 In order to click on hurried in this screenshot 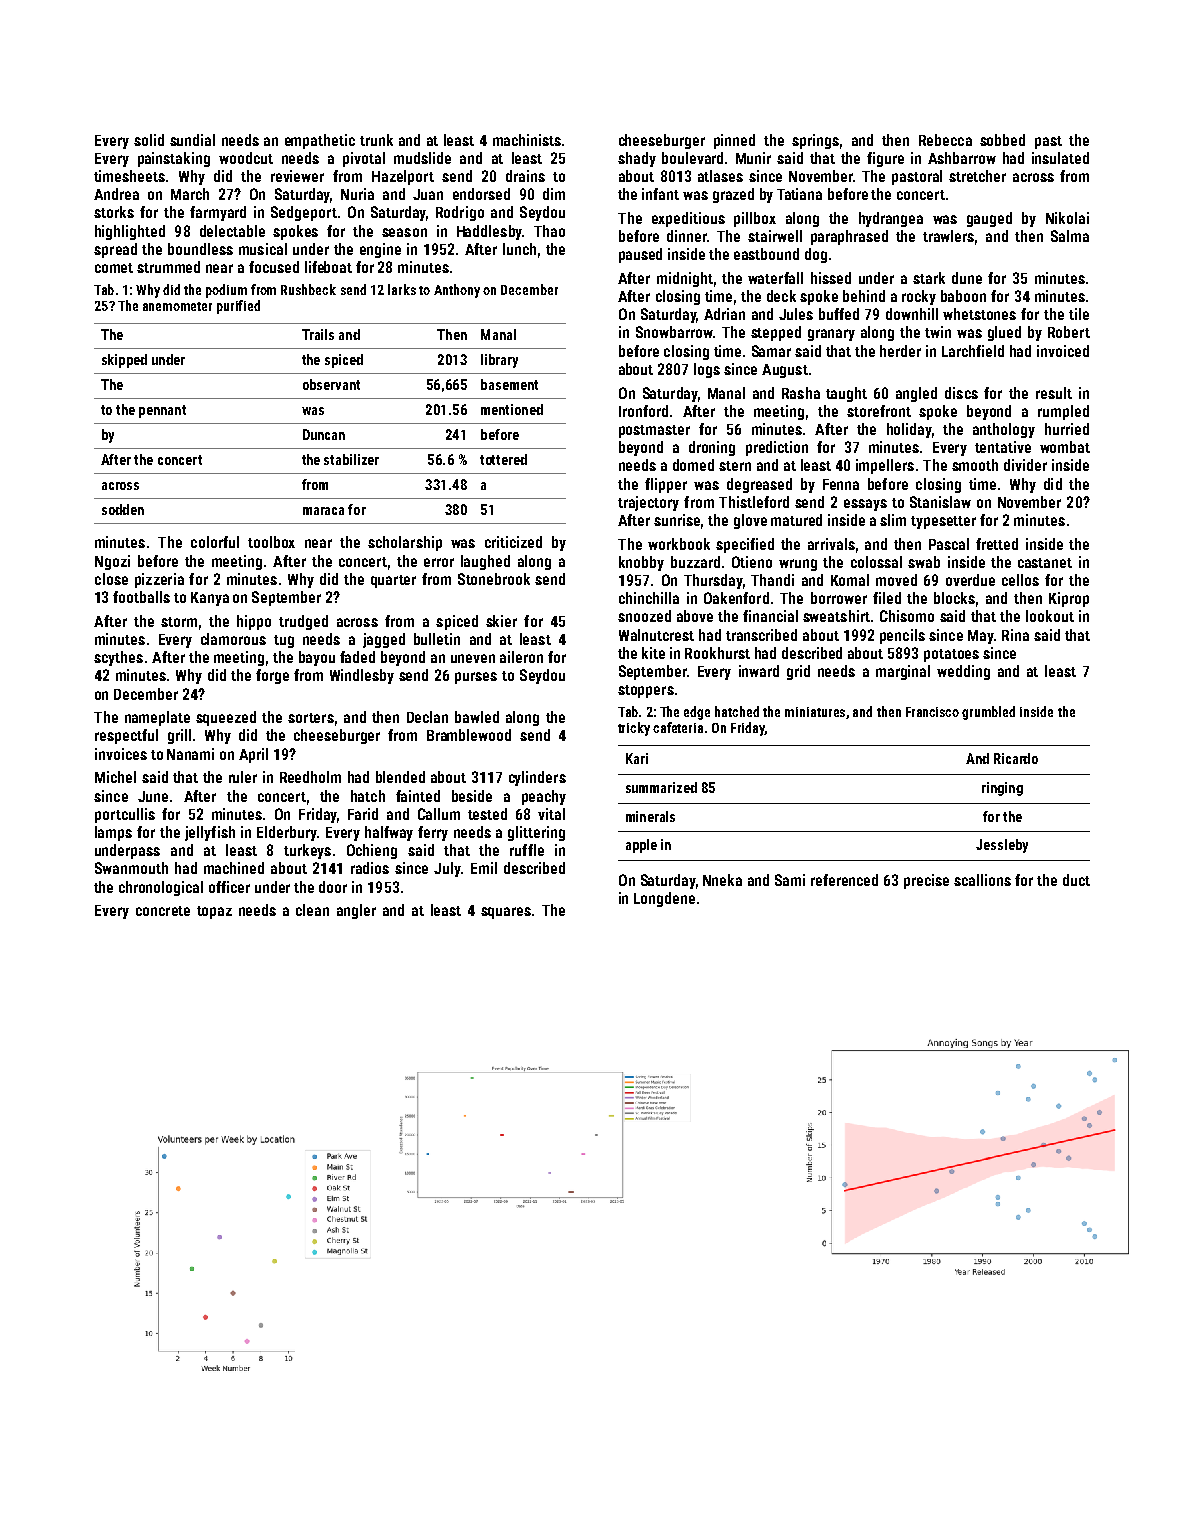, I will do `click(1067, 429)`.
